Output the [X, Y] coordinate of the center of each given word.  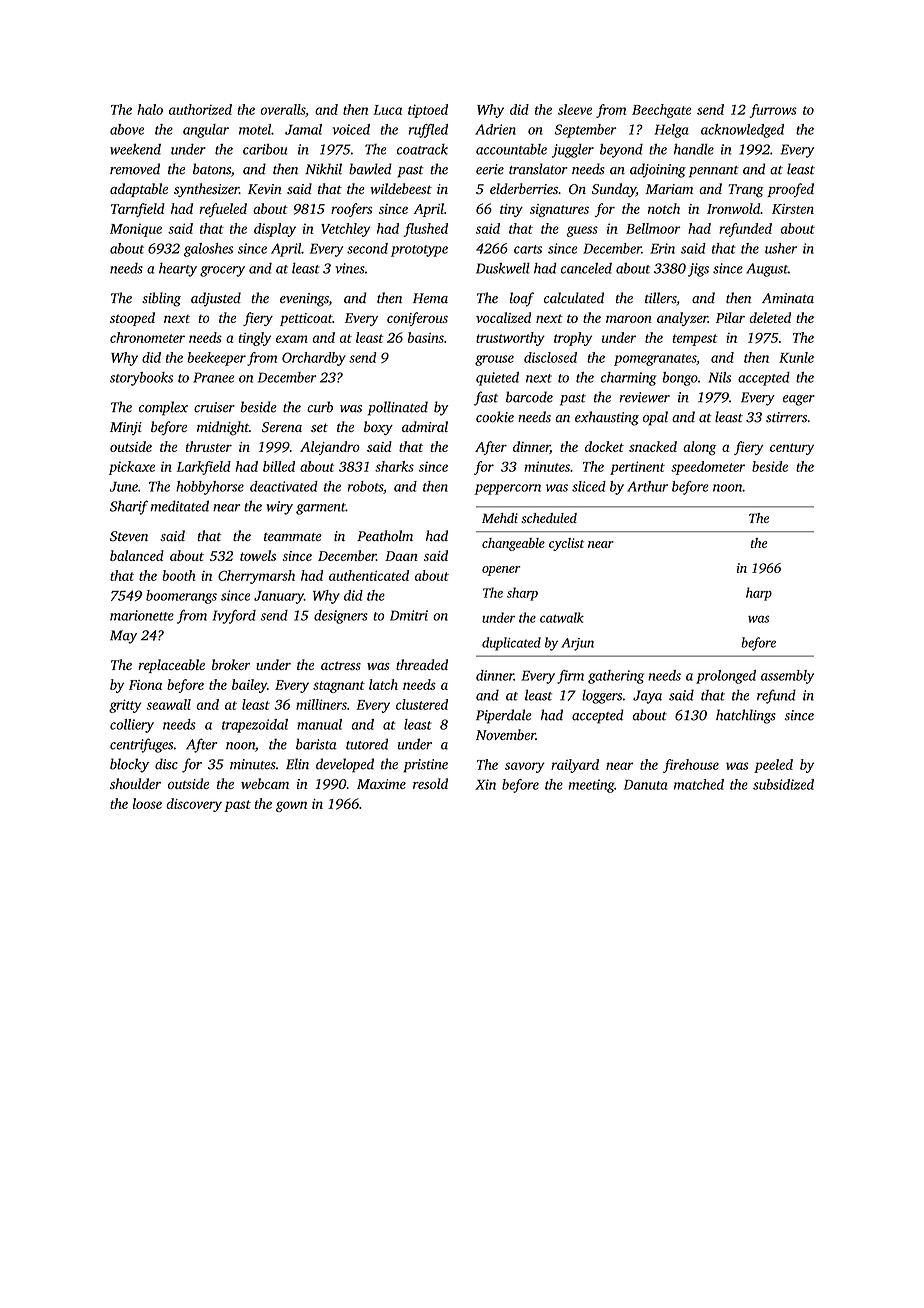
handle [694, 149]
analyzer [682, 319]
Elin [297, 764]
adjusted [216, 299]
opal [655, 418]
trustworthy [510, 339]
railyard [575, 766]
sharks [394, 466]
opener [501, 571]
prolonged [726, 677]
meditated [180, 506]
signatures [559, 210]
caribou [265, 149]
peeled [773, 766]
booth [179, 575]
